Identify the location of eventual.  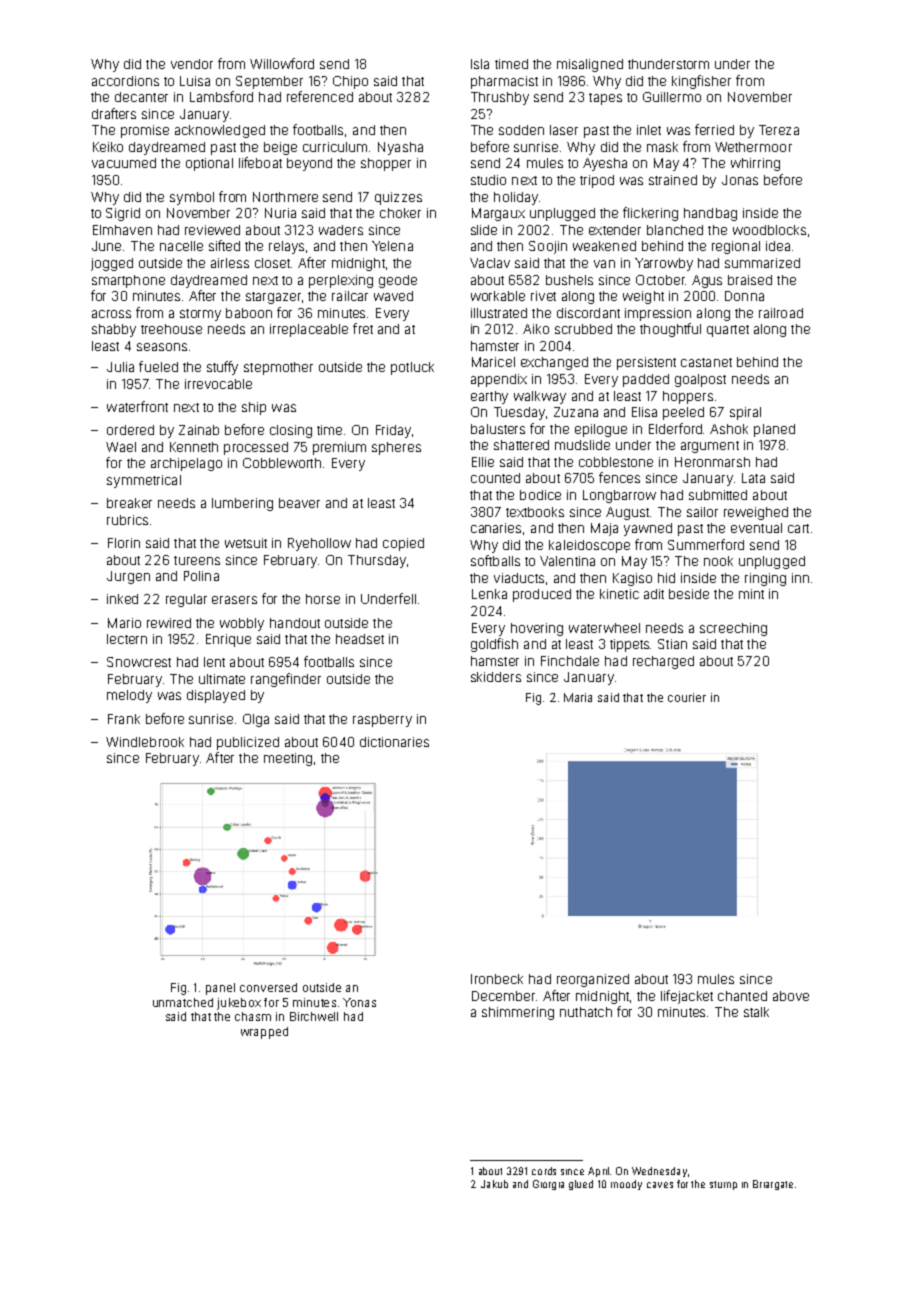
(756, 528).
